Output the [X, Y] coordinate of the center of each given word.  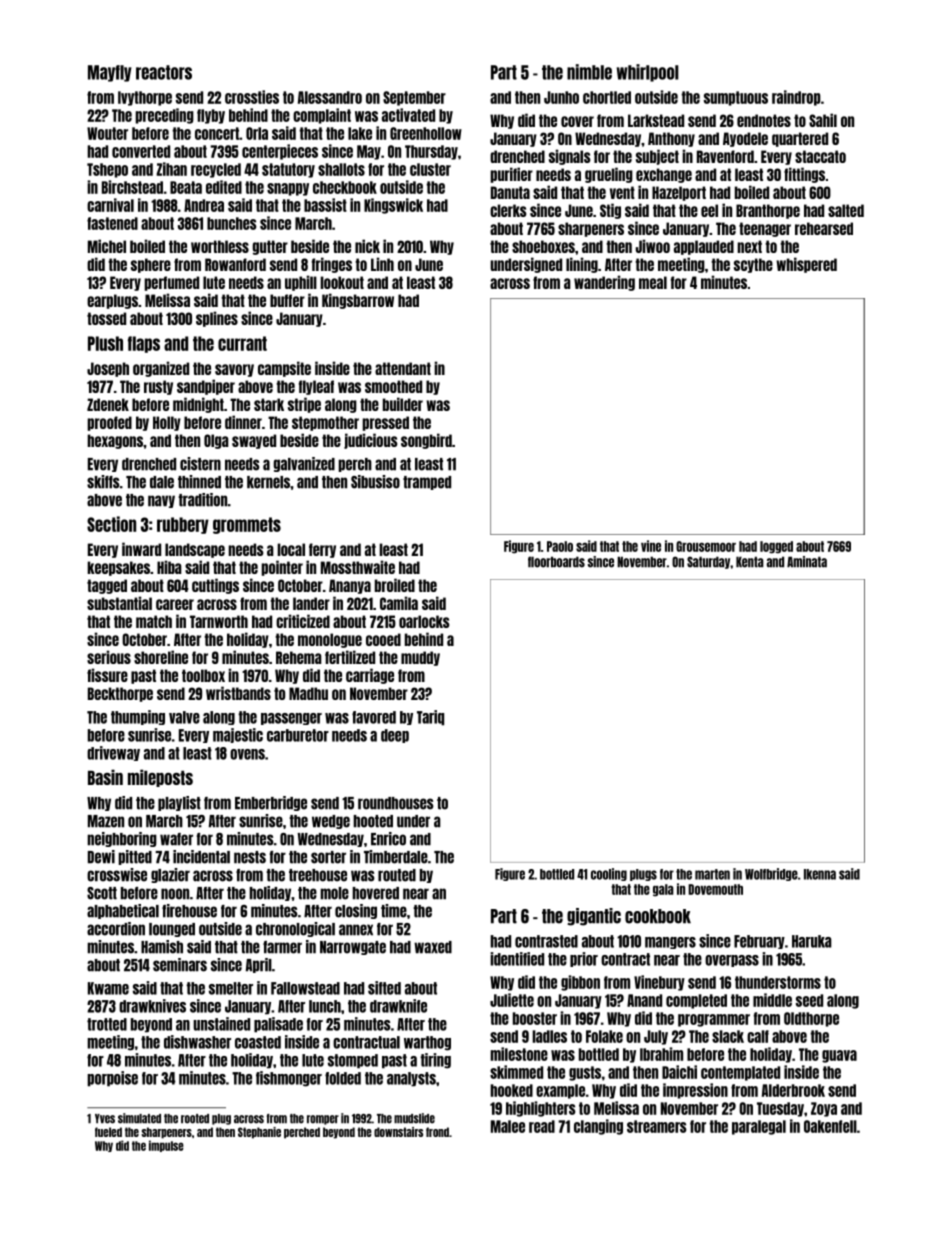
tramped [427, 483]
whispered [806, 265]
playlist [179, 803]
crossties [252, 97]
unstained [221, 1024]
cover [577, 121]
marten [712, 874]
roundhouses [396, 803]
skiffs [103, 482]
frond [437, 1132]
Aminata [807, 562]
